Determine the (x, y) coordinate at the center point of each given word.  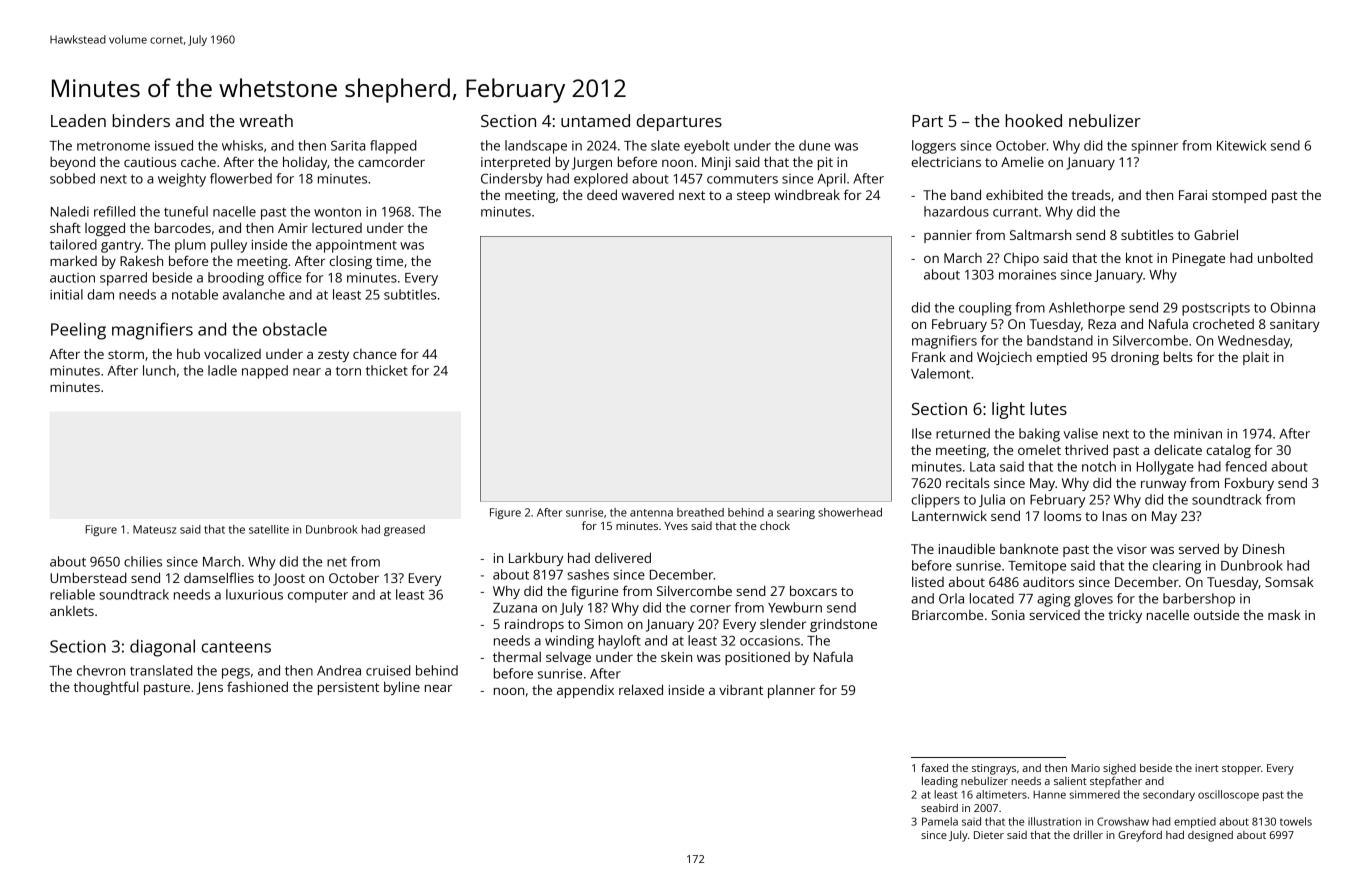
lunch (159, 370)
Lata (982, 467)
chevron (101, 670)
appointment (356, 246)
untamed (595, 120)
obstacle (295, 329)
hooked (1033, 120)
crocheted (1223, 324)
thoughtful (106, 688)
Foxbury (1249, 484)
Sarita (348, 145)
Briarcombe (947, 615)
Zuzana (515, 608)
